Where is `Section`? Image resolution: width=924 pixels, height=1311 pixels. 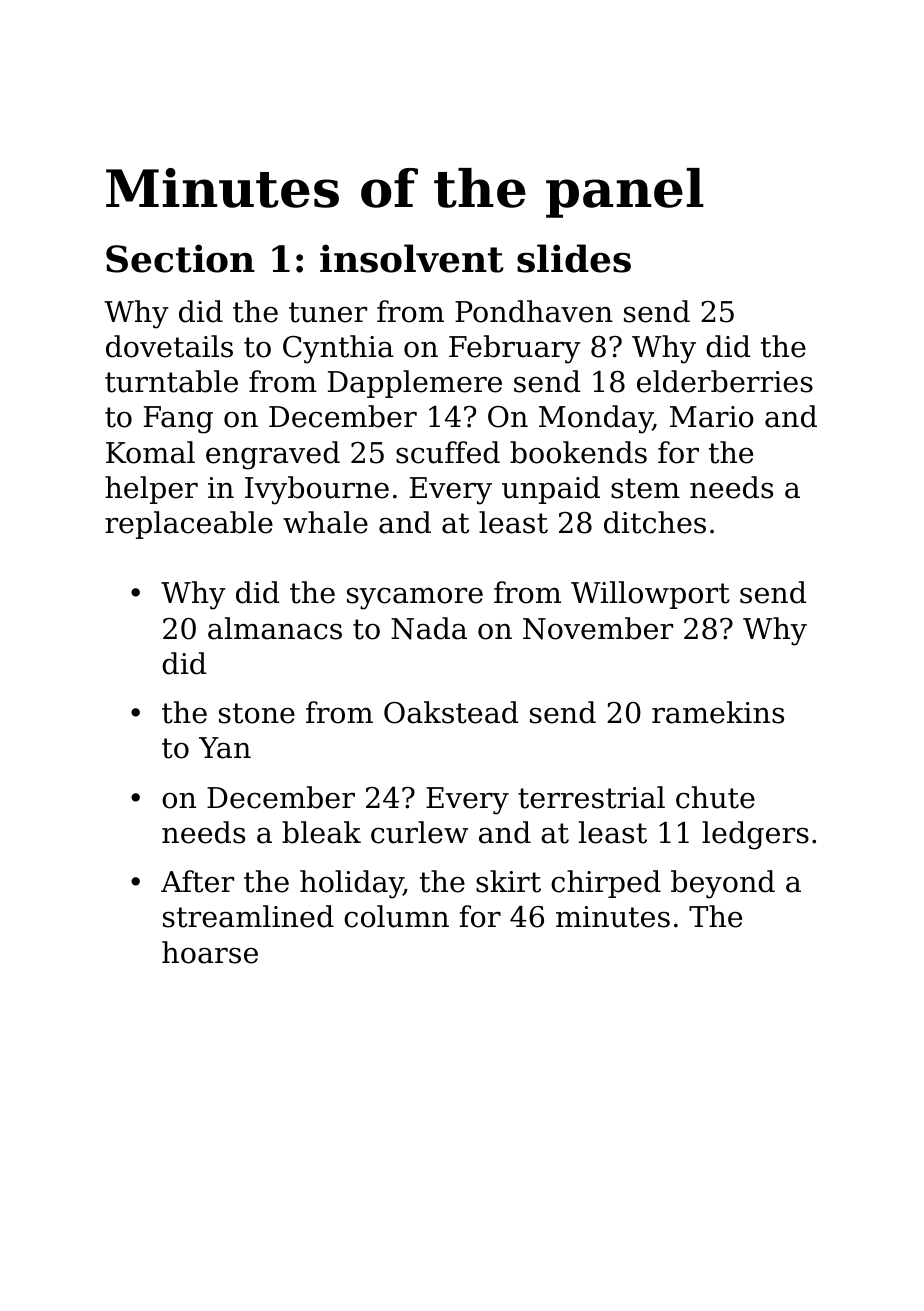
Section is located at coordinates (180, 258).
